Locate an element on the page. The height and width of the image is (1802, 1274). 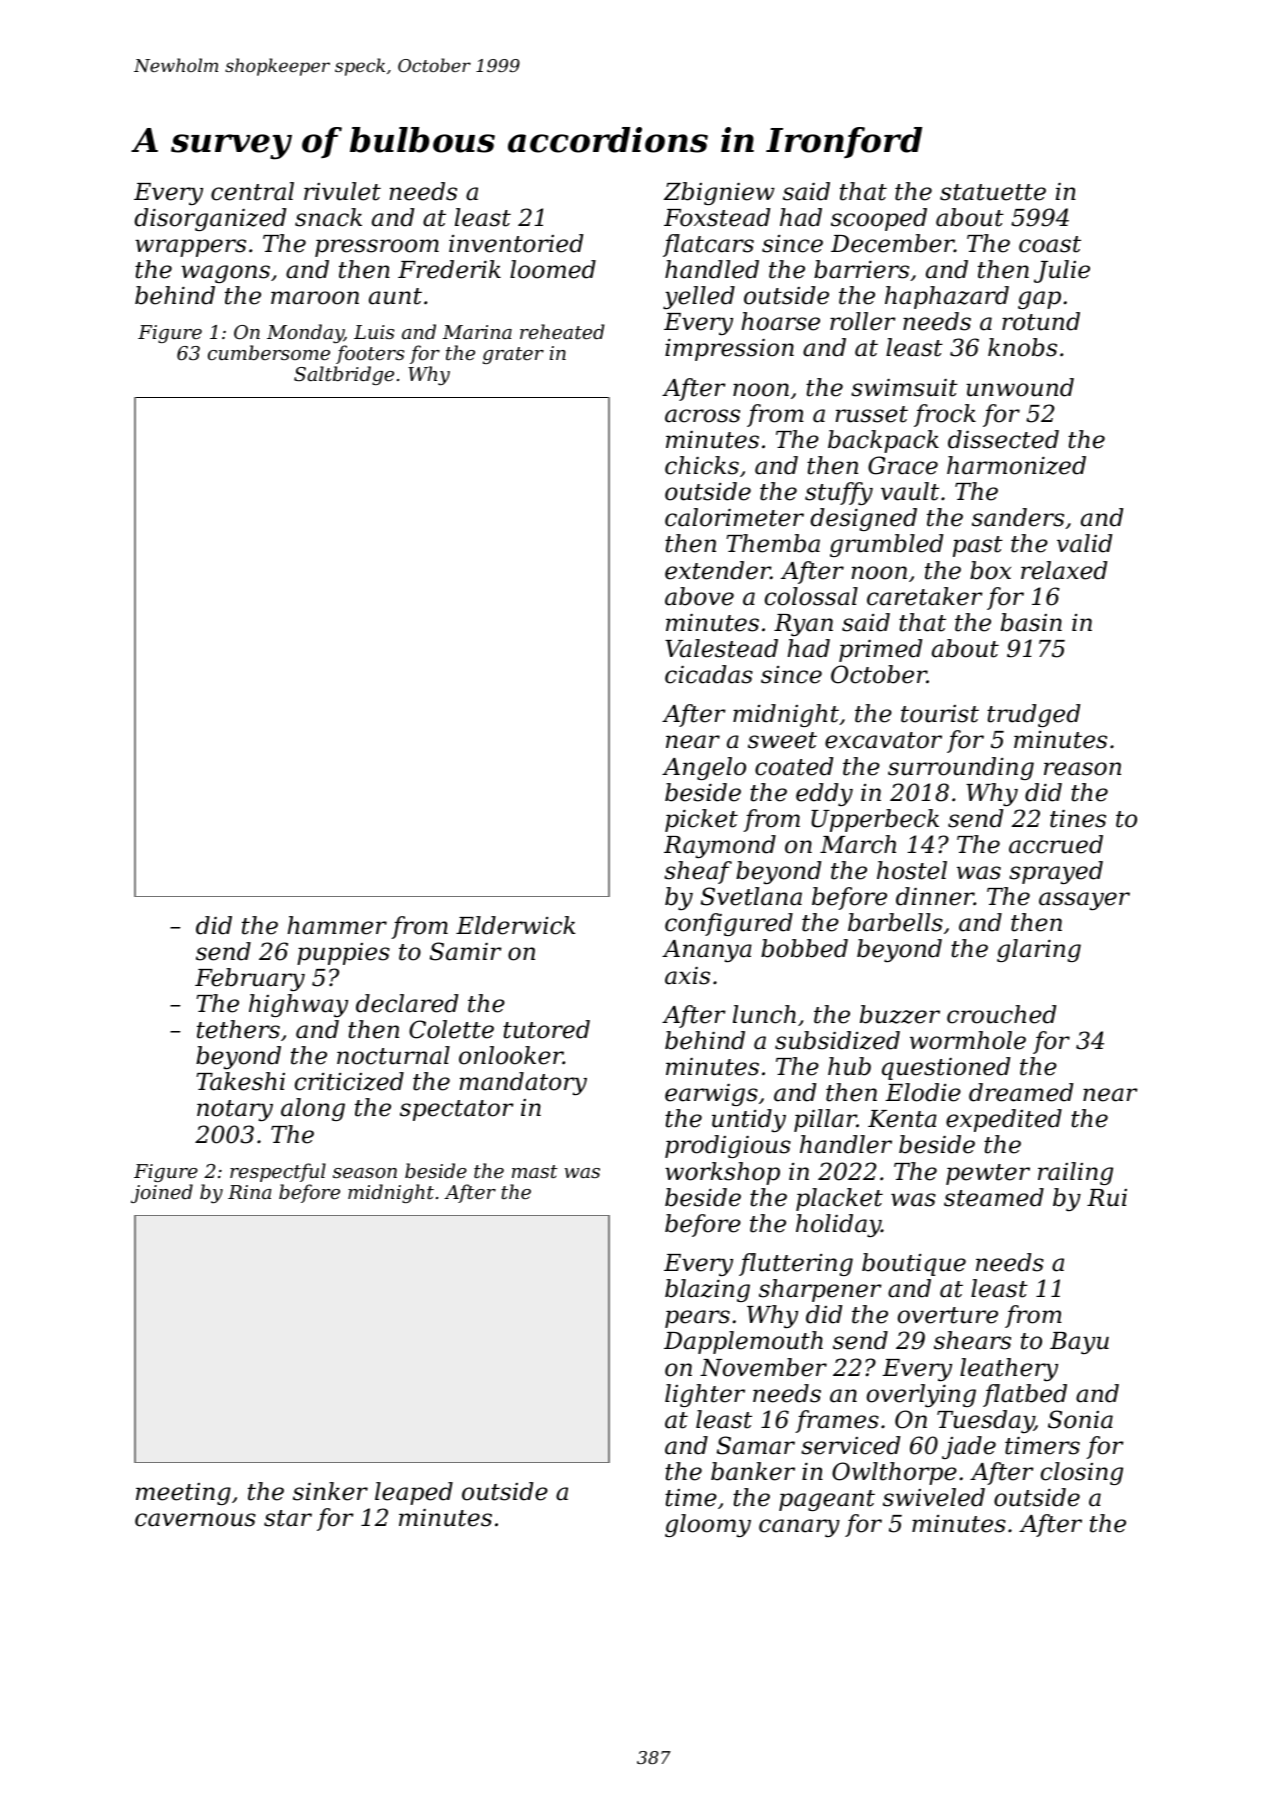
basin is located at coordinates (1031, 622).
